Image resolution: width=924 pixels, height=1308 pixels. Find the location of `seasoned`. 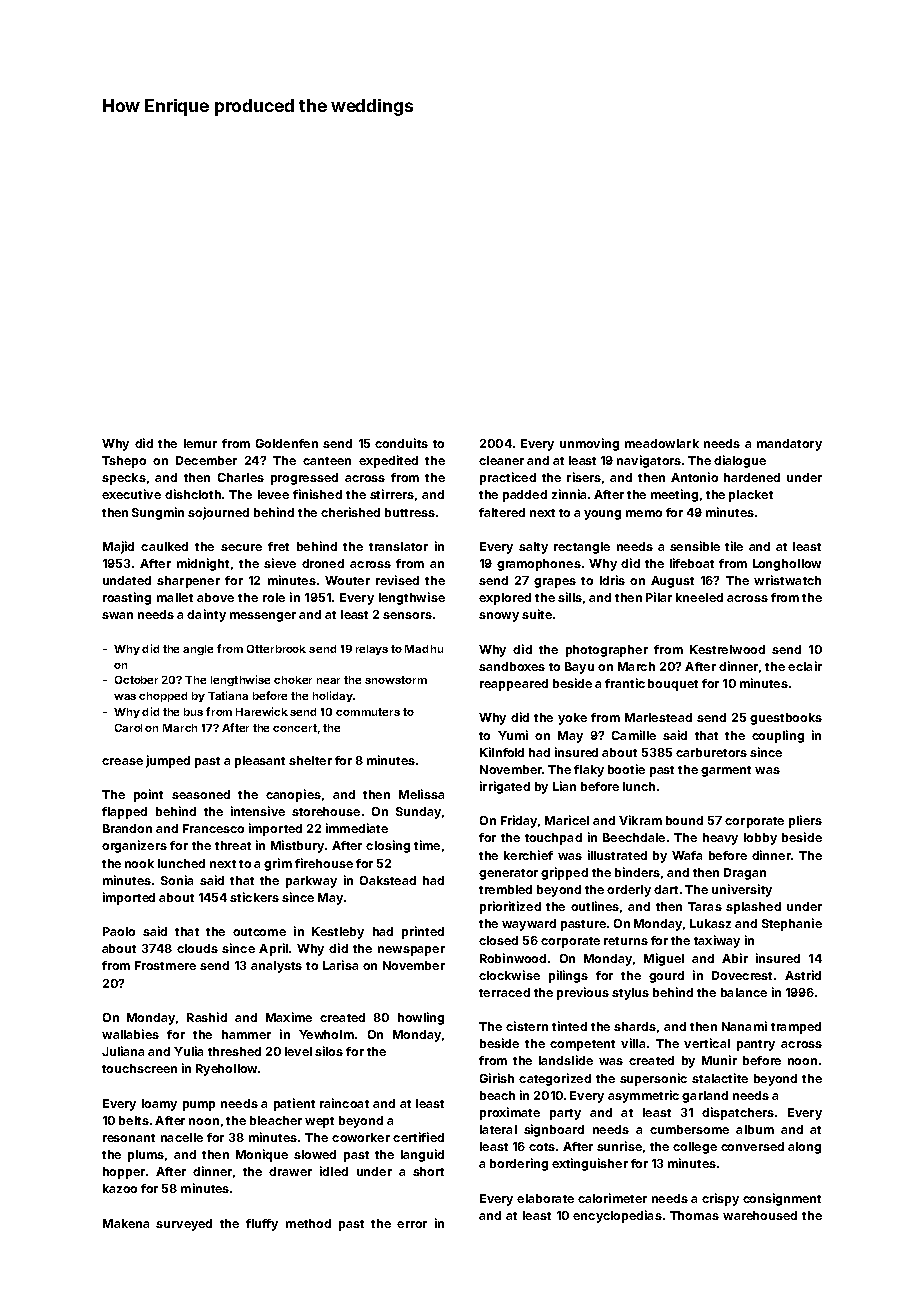

seasoned is located at coordinates (201, 794).
